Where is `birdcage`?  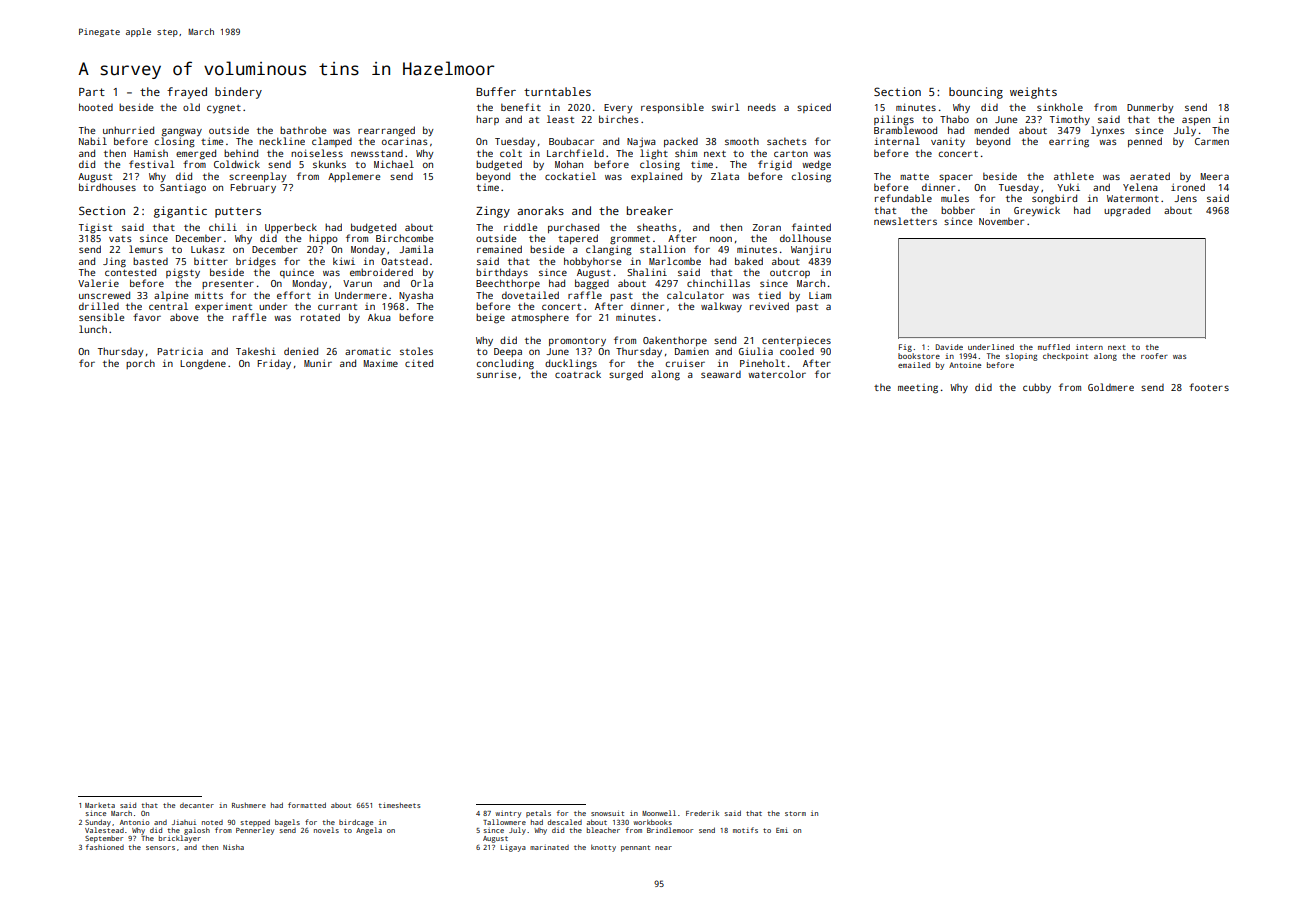 birdcage is located at coordinates (356, 823).
